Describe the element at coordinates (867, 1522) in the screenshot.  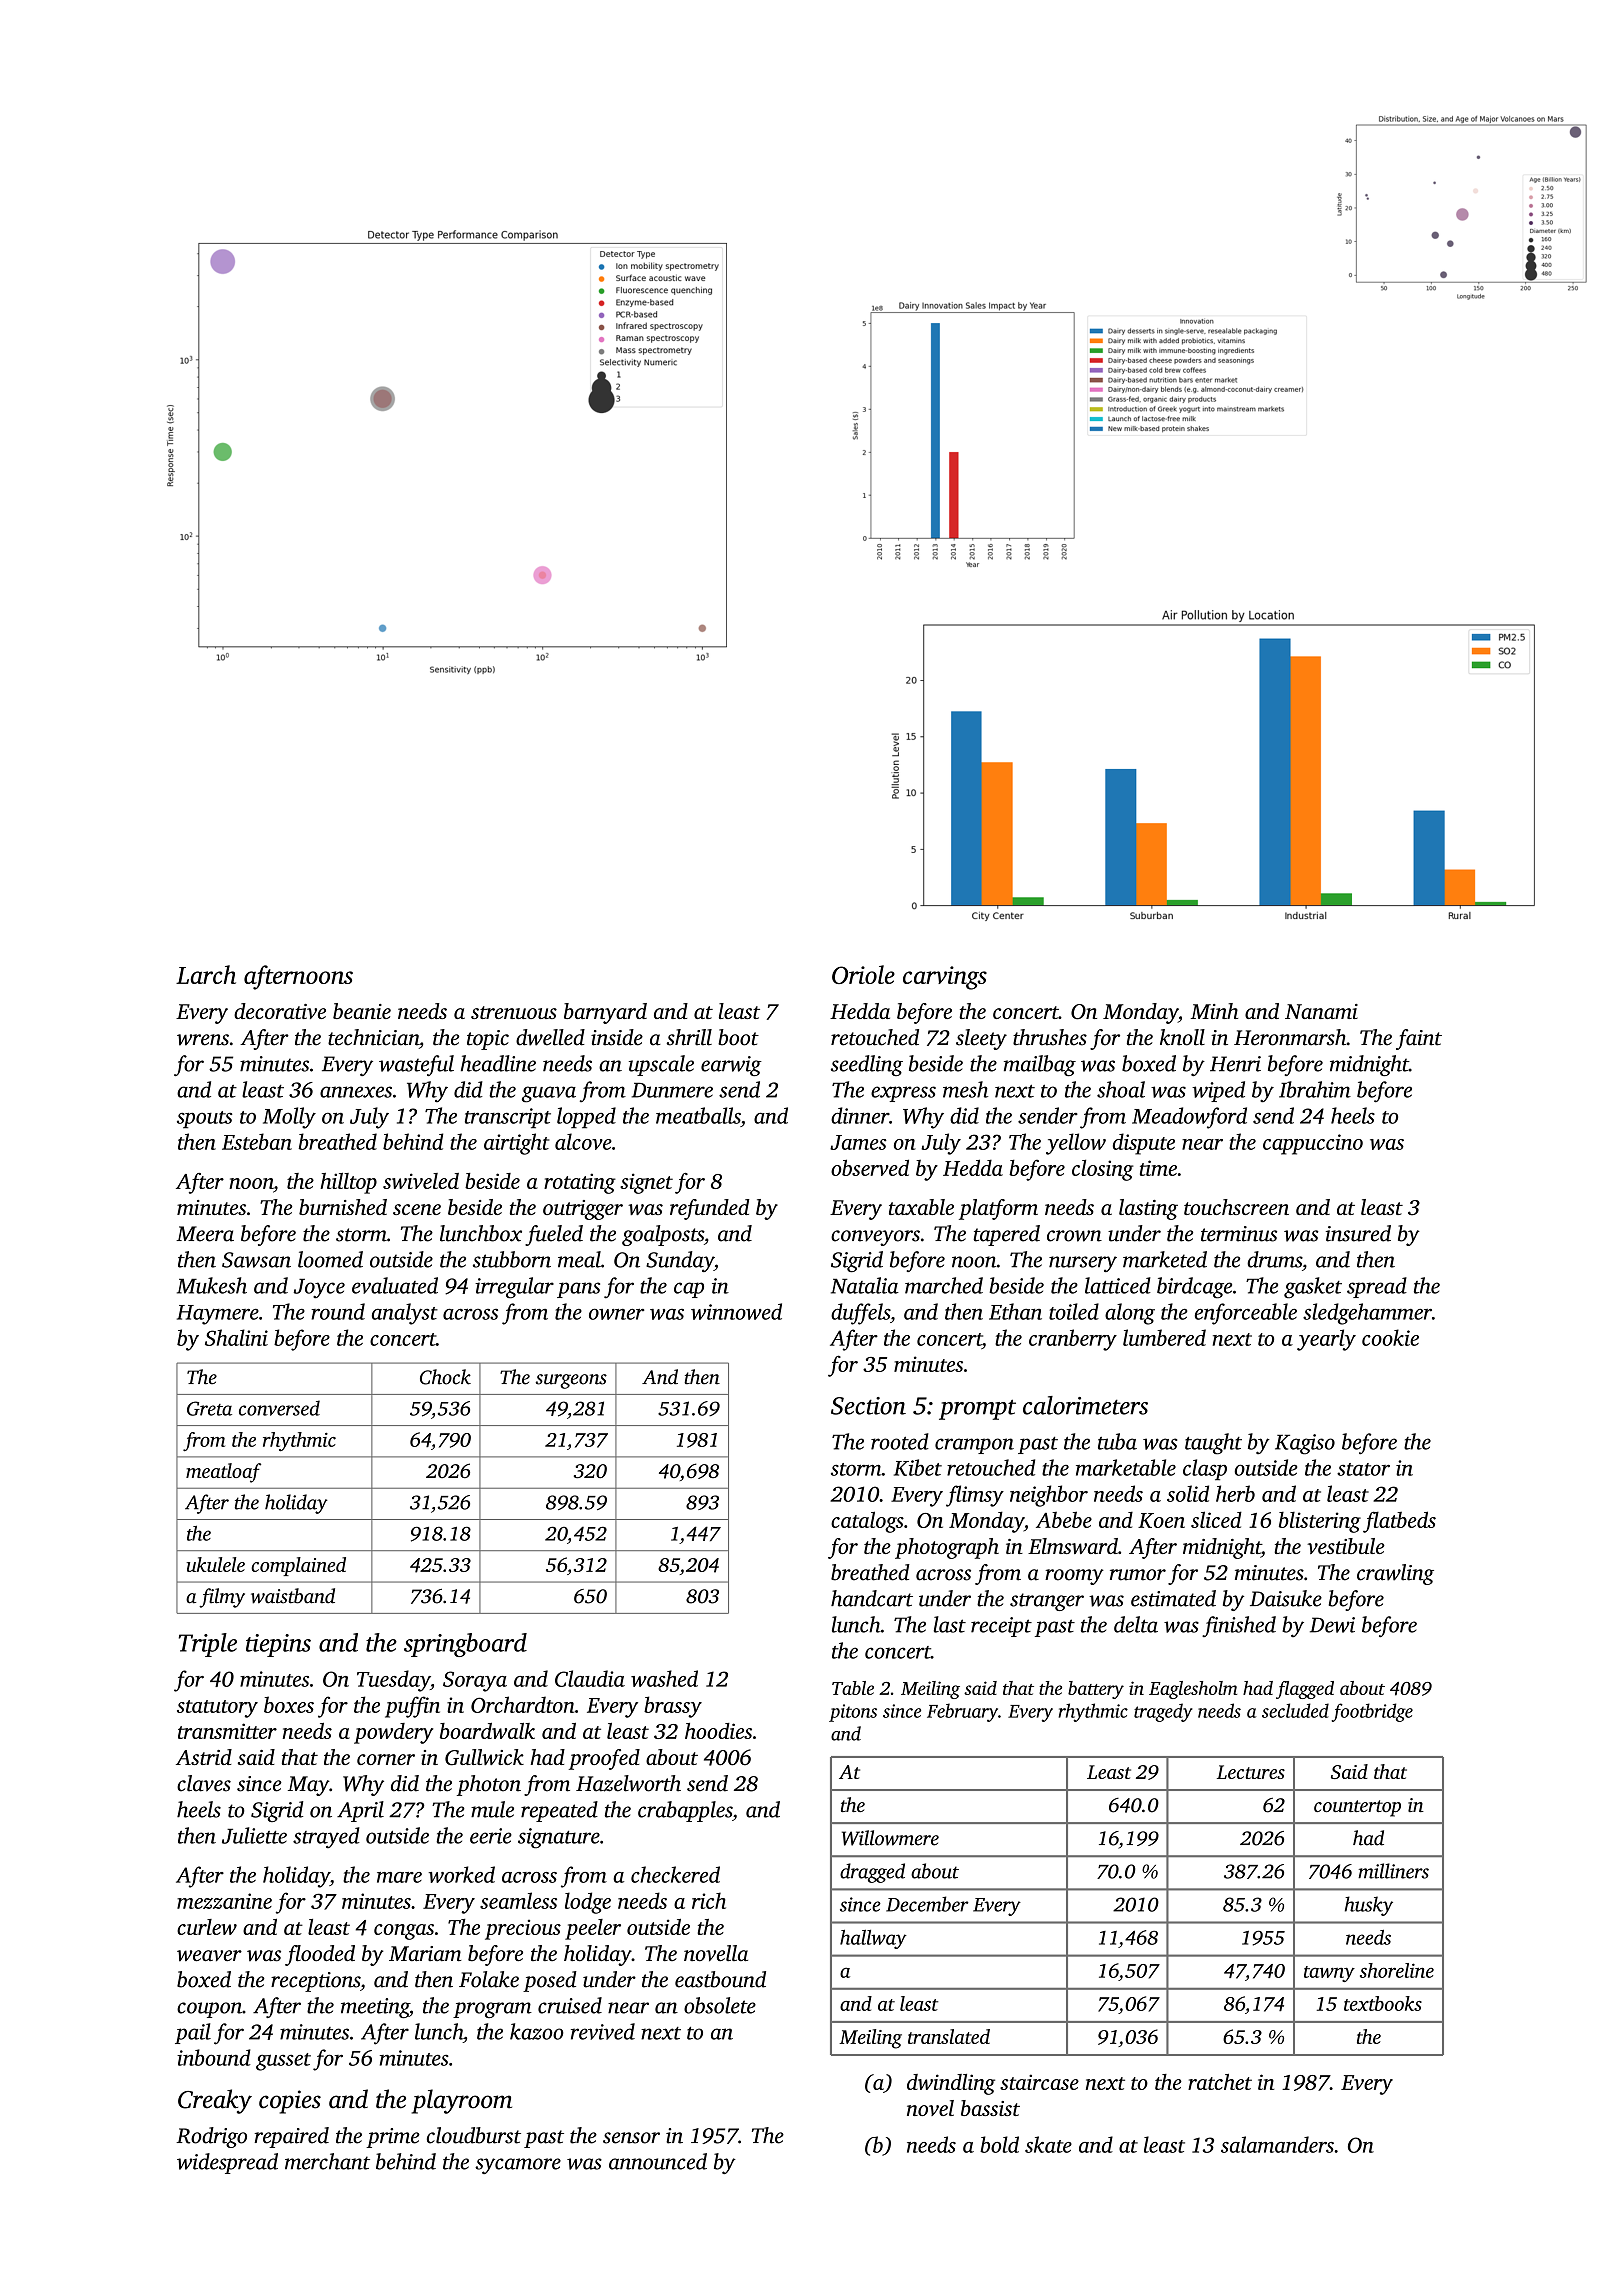
I see `catalogs` at that location.
